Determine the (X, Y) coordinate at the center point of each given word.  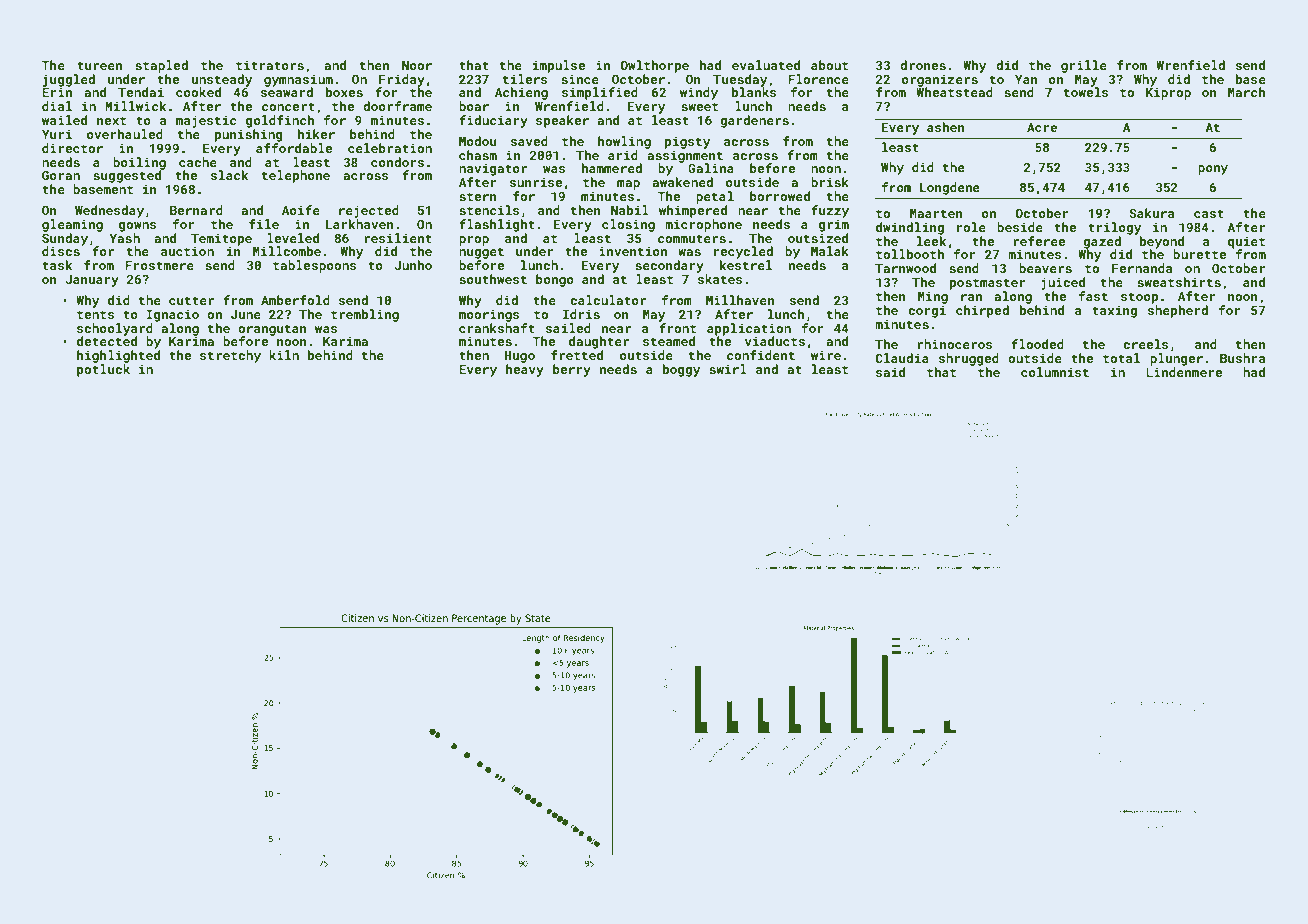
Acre (1042, 127)
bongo (555, 280)
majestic (206, 121)
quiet (1246, 242)
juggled (69, 80)
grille (1084, 66)
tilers (525, 79)
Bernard (196, 210)
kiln (284, 355)
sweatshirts (1179, 282)
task (57, 265)
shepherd (1178, 311)
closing (628, 225)
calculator (608, 300)
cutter (191, 300)
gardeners (754, 121)
